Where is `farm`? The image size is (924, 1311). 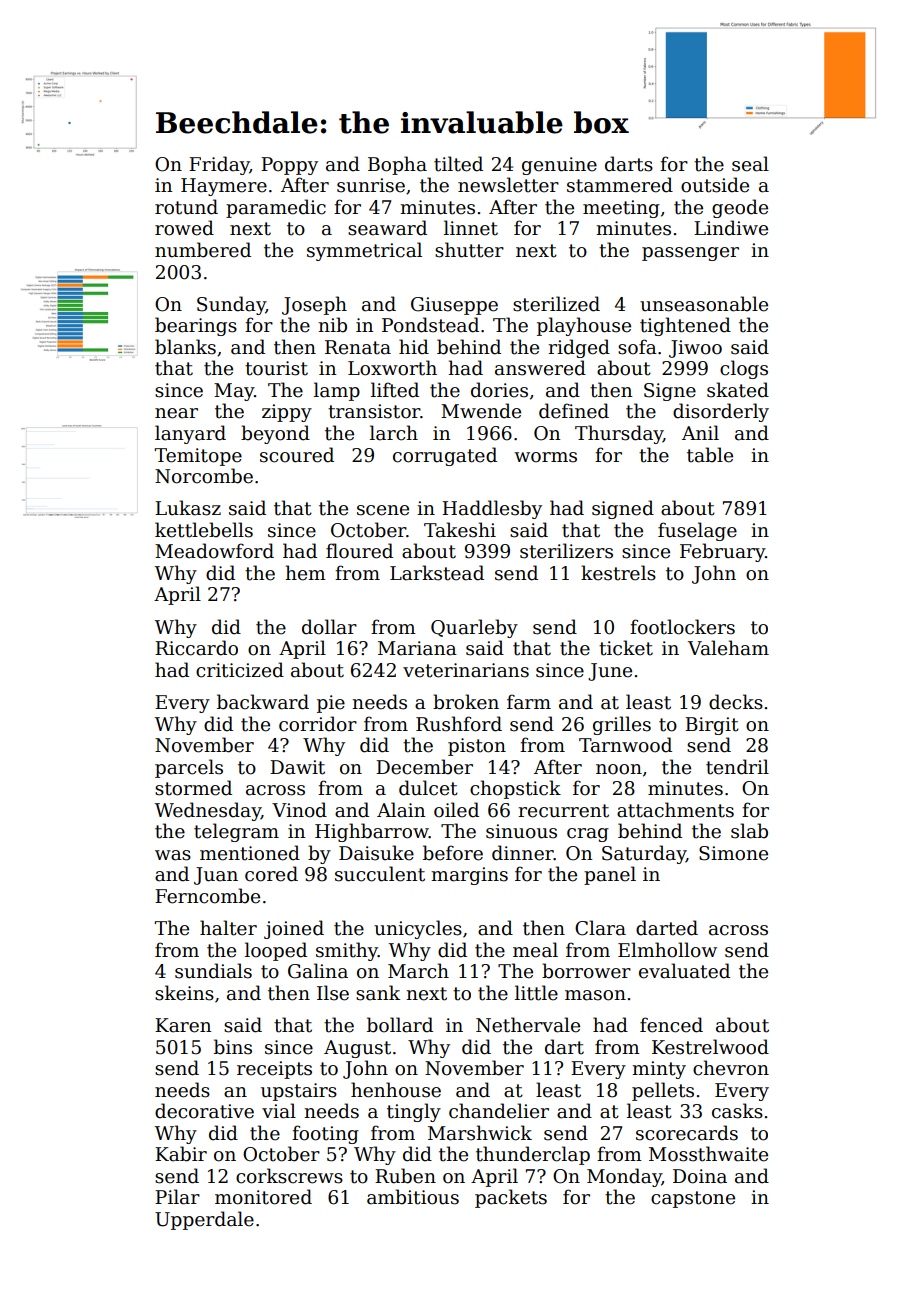
farm is located at coordinates (529, 702).
